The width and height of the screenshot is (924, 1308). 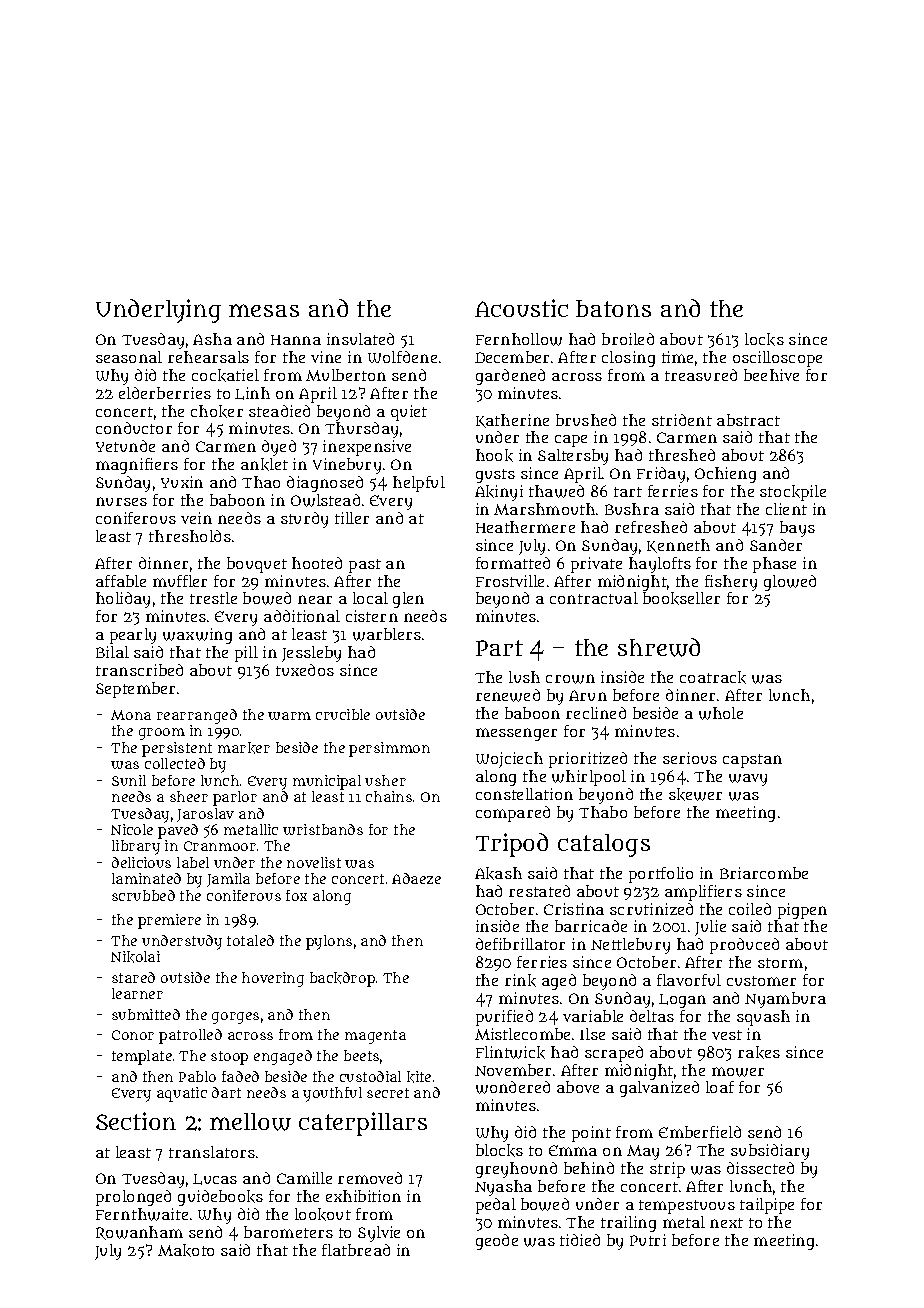 What do you see at coordinates (132, 829) in the screenshot?
I see `Nicole` at bounding box center [132, 829].
